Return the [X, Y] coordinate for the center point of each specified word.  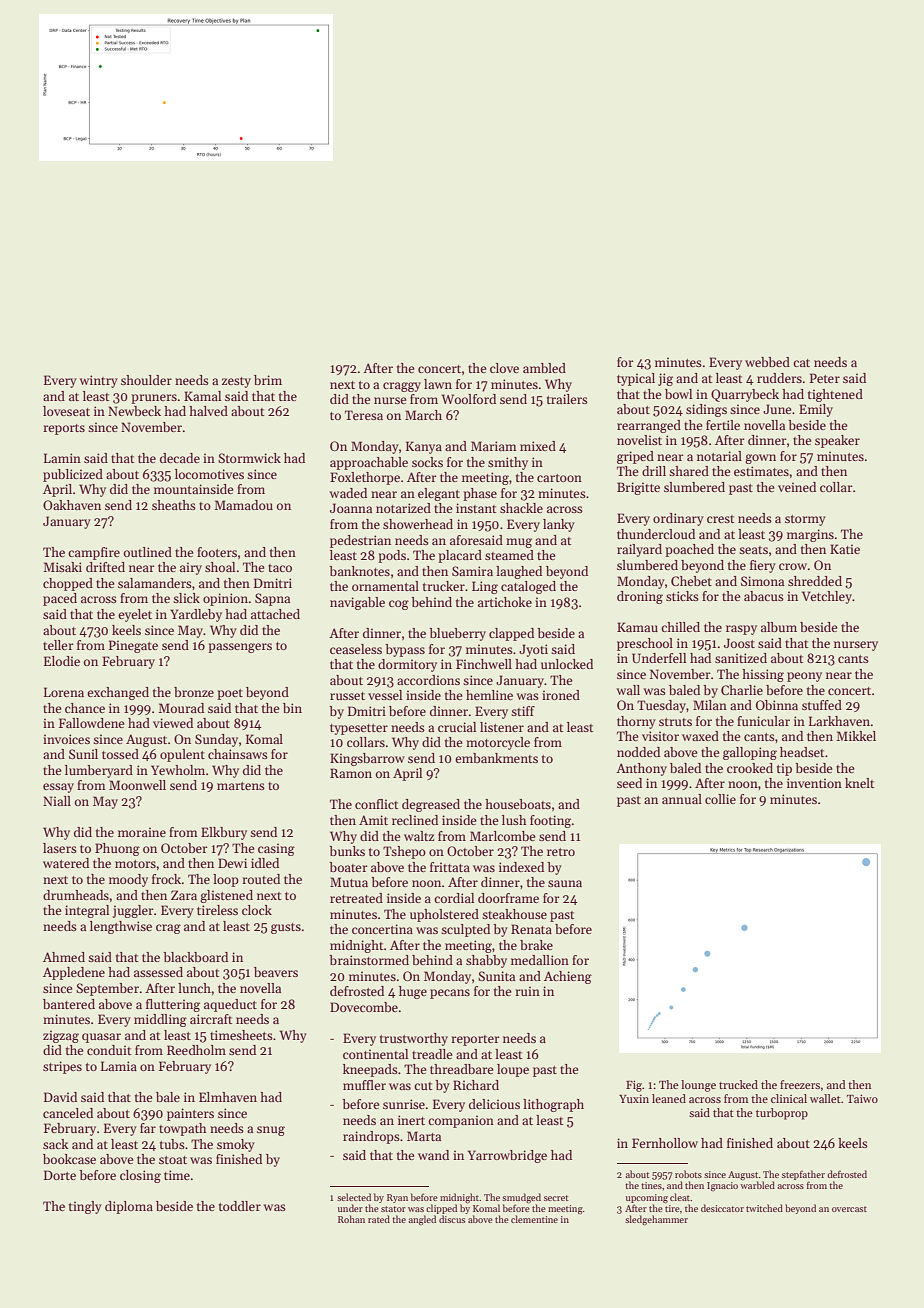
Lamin [62, 458]
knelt [859, 783]
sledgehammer [656, 1220]
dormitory [407, 665]
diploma [129, 1207]
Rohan [351, 1219]
